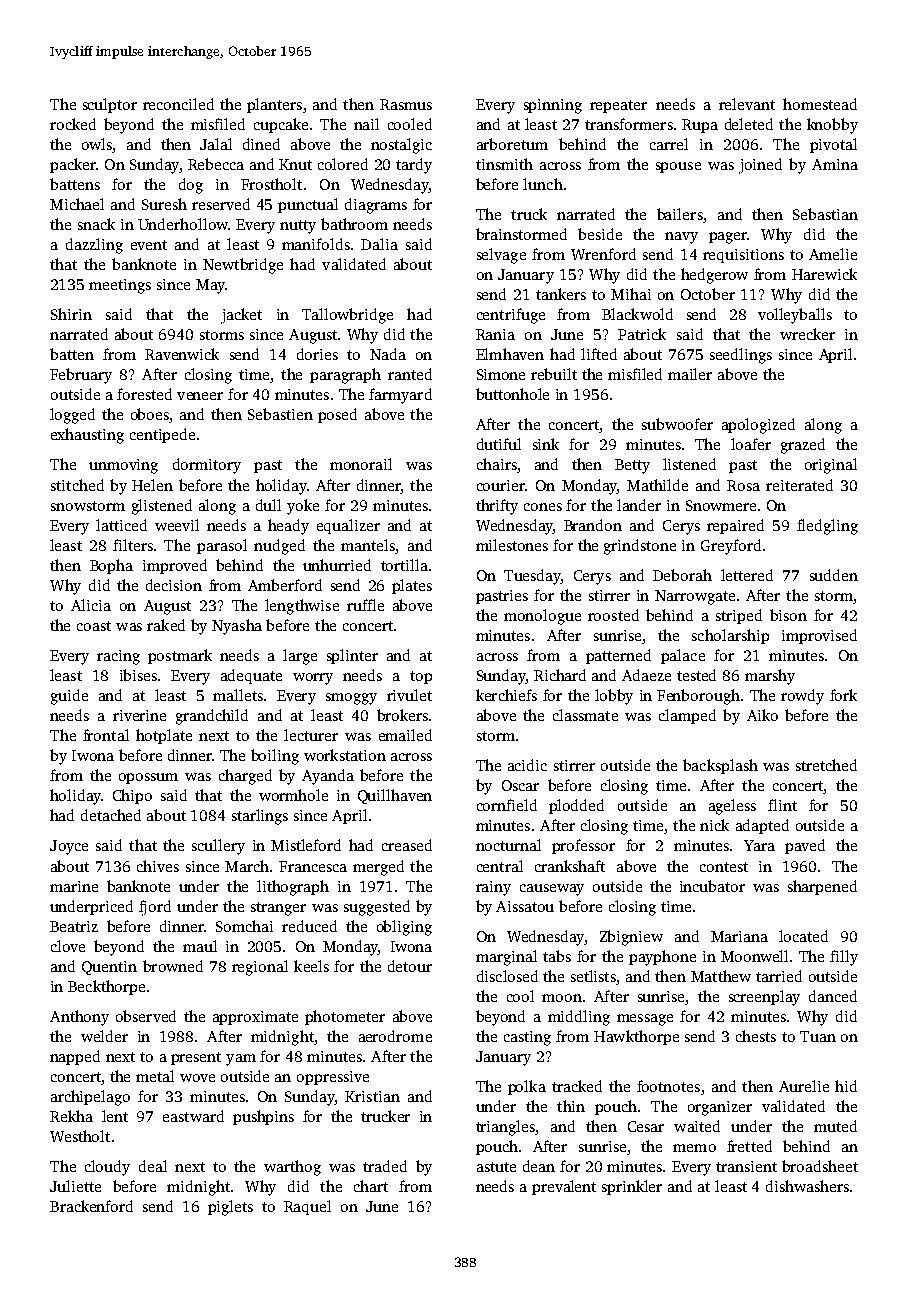 This image has width=908, height=1316. Describe the element at coordinates (368, 545) in the image. I see `mantels` at that location.
